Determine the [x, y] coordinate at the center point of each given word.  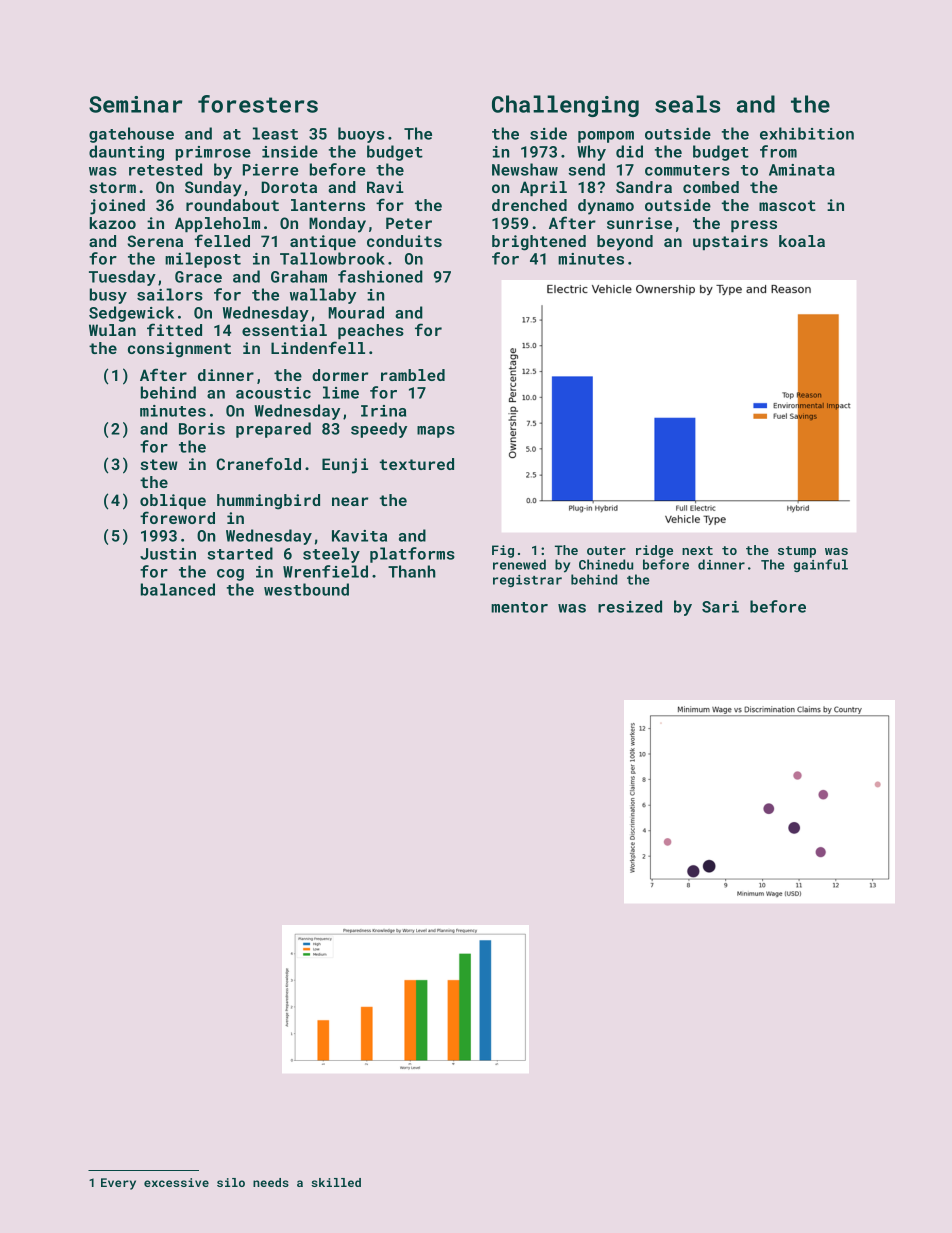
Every [118, 1184]
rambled [413, 375]
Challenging [565, 106]
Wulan [112, 330]
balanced [178, 589]
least [275, 133]
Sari [720, 607]
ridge [654, 551]
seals [687, 104]
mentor [519, 607]
